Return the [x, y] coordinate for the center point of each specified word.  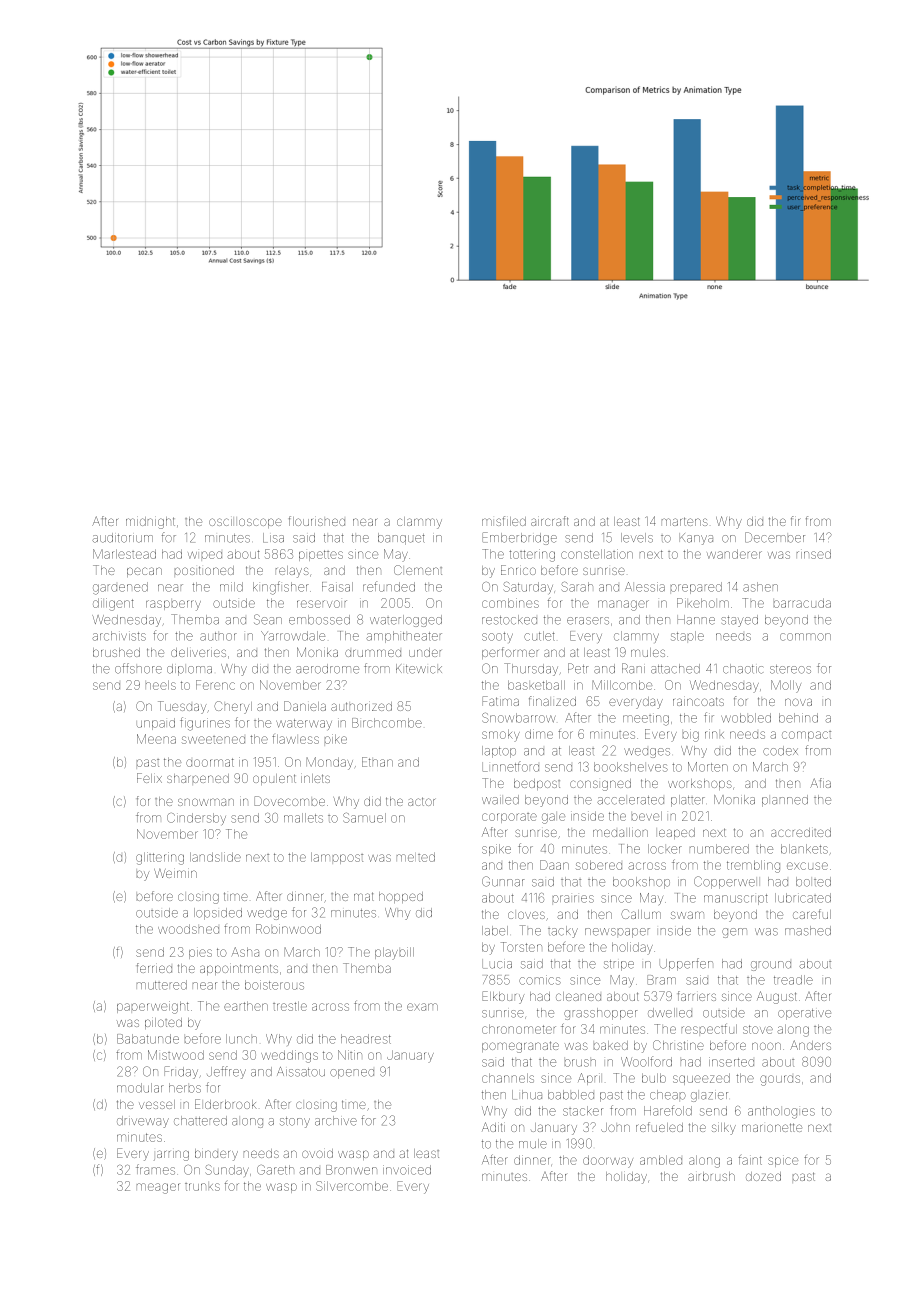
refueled [659, 1127]
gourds [780, 1080]
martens [685, 521]
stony [295, 1122]
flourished [317, 521]
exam [422, 1007]
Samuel [364, 818]
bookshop [641, 883]
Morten [708, 767]
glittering [160, 858]
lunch [241, 1039]
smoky [501, 735]
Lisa [273, 538]
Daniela [305, 706]
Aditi [493, 1127]
